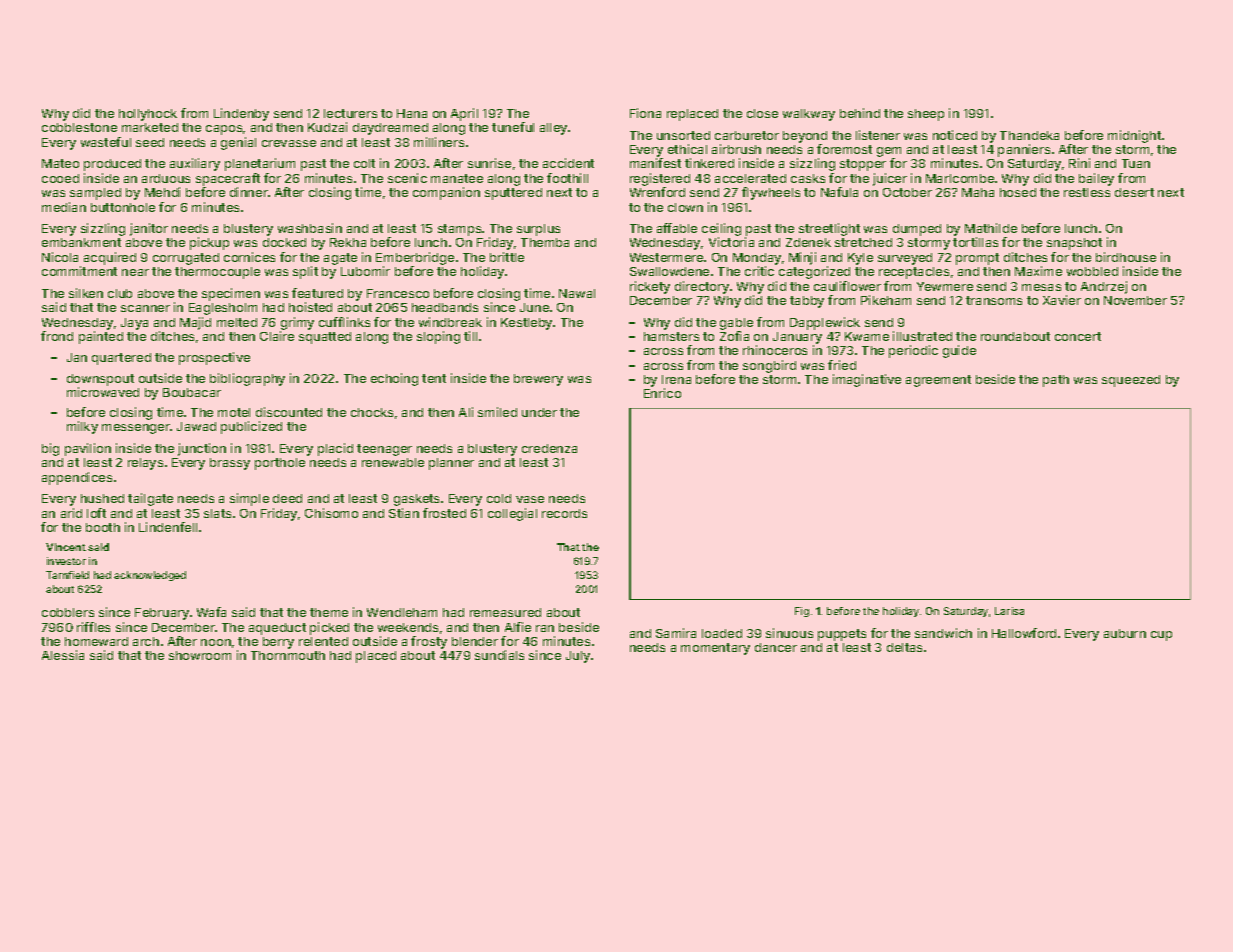 The image size is (1233, 952). What do you see at coordinates (148, 115) in the screenshot?
I see `hollyhock` at bounding box center [148, 115].
